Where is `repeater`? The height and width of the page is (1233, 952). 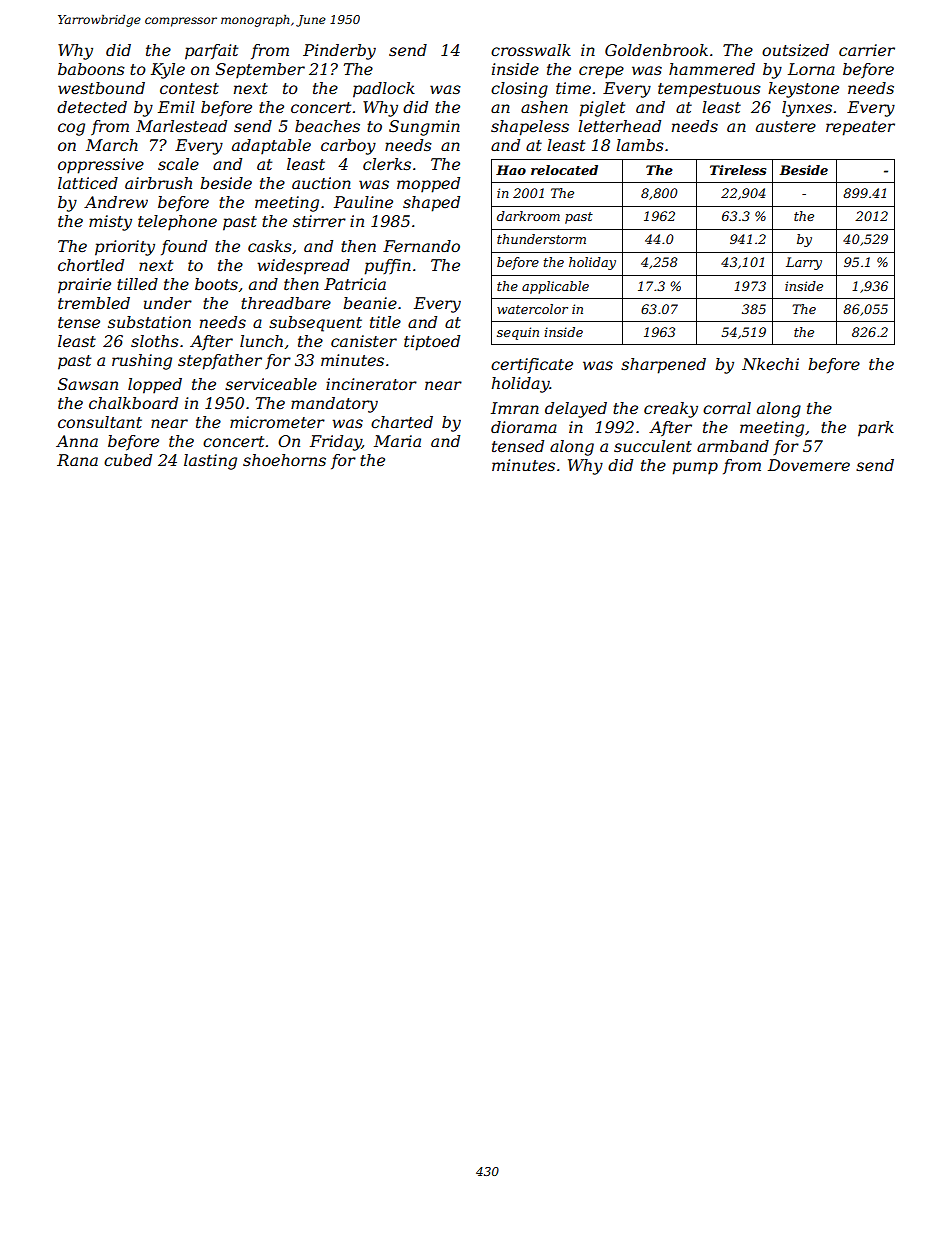
repeater is located at coordinates (860, 128).
